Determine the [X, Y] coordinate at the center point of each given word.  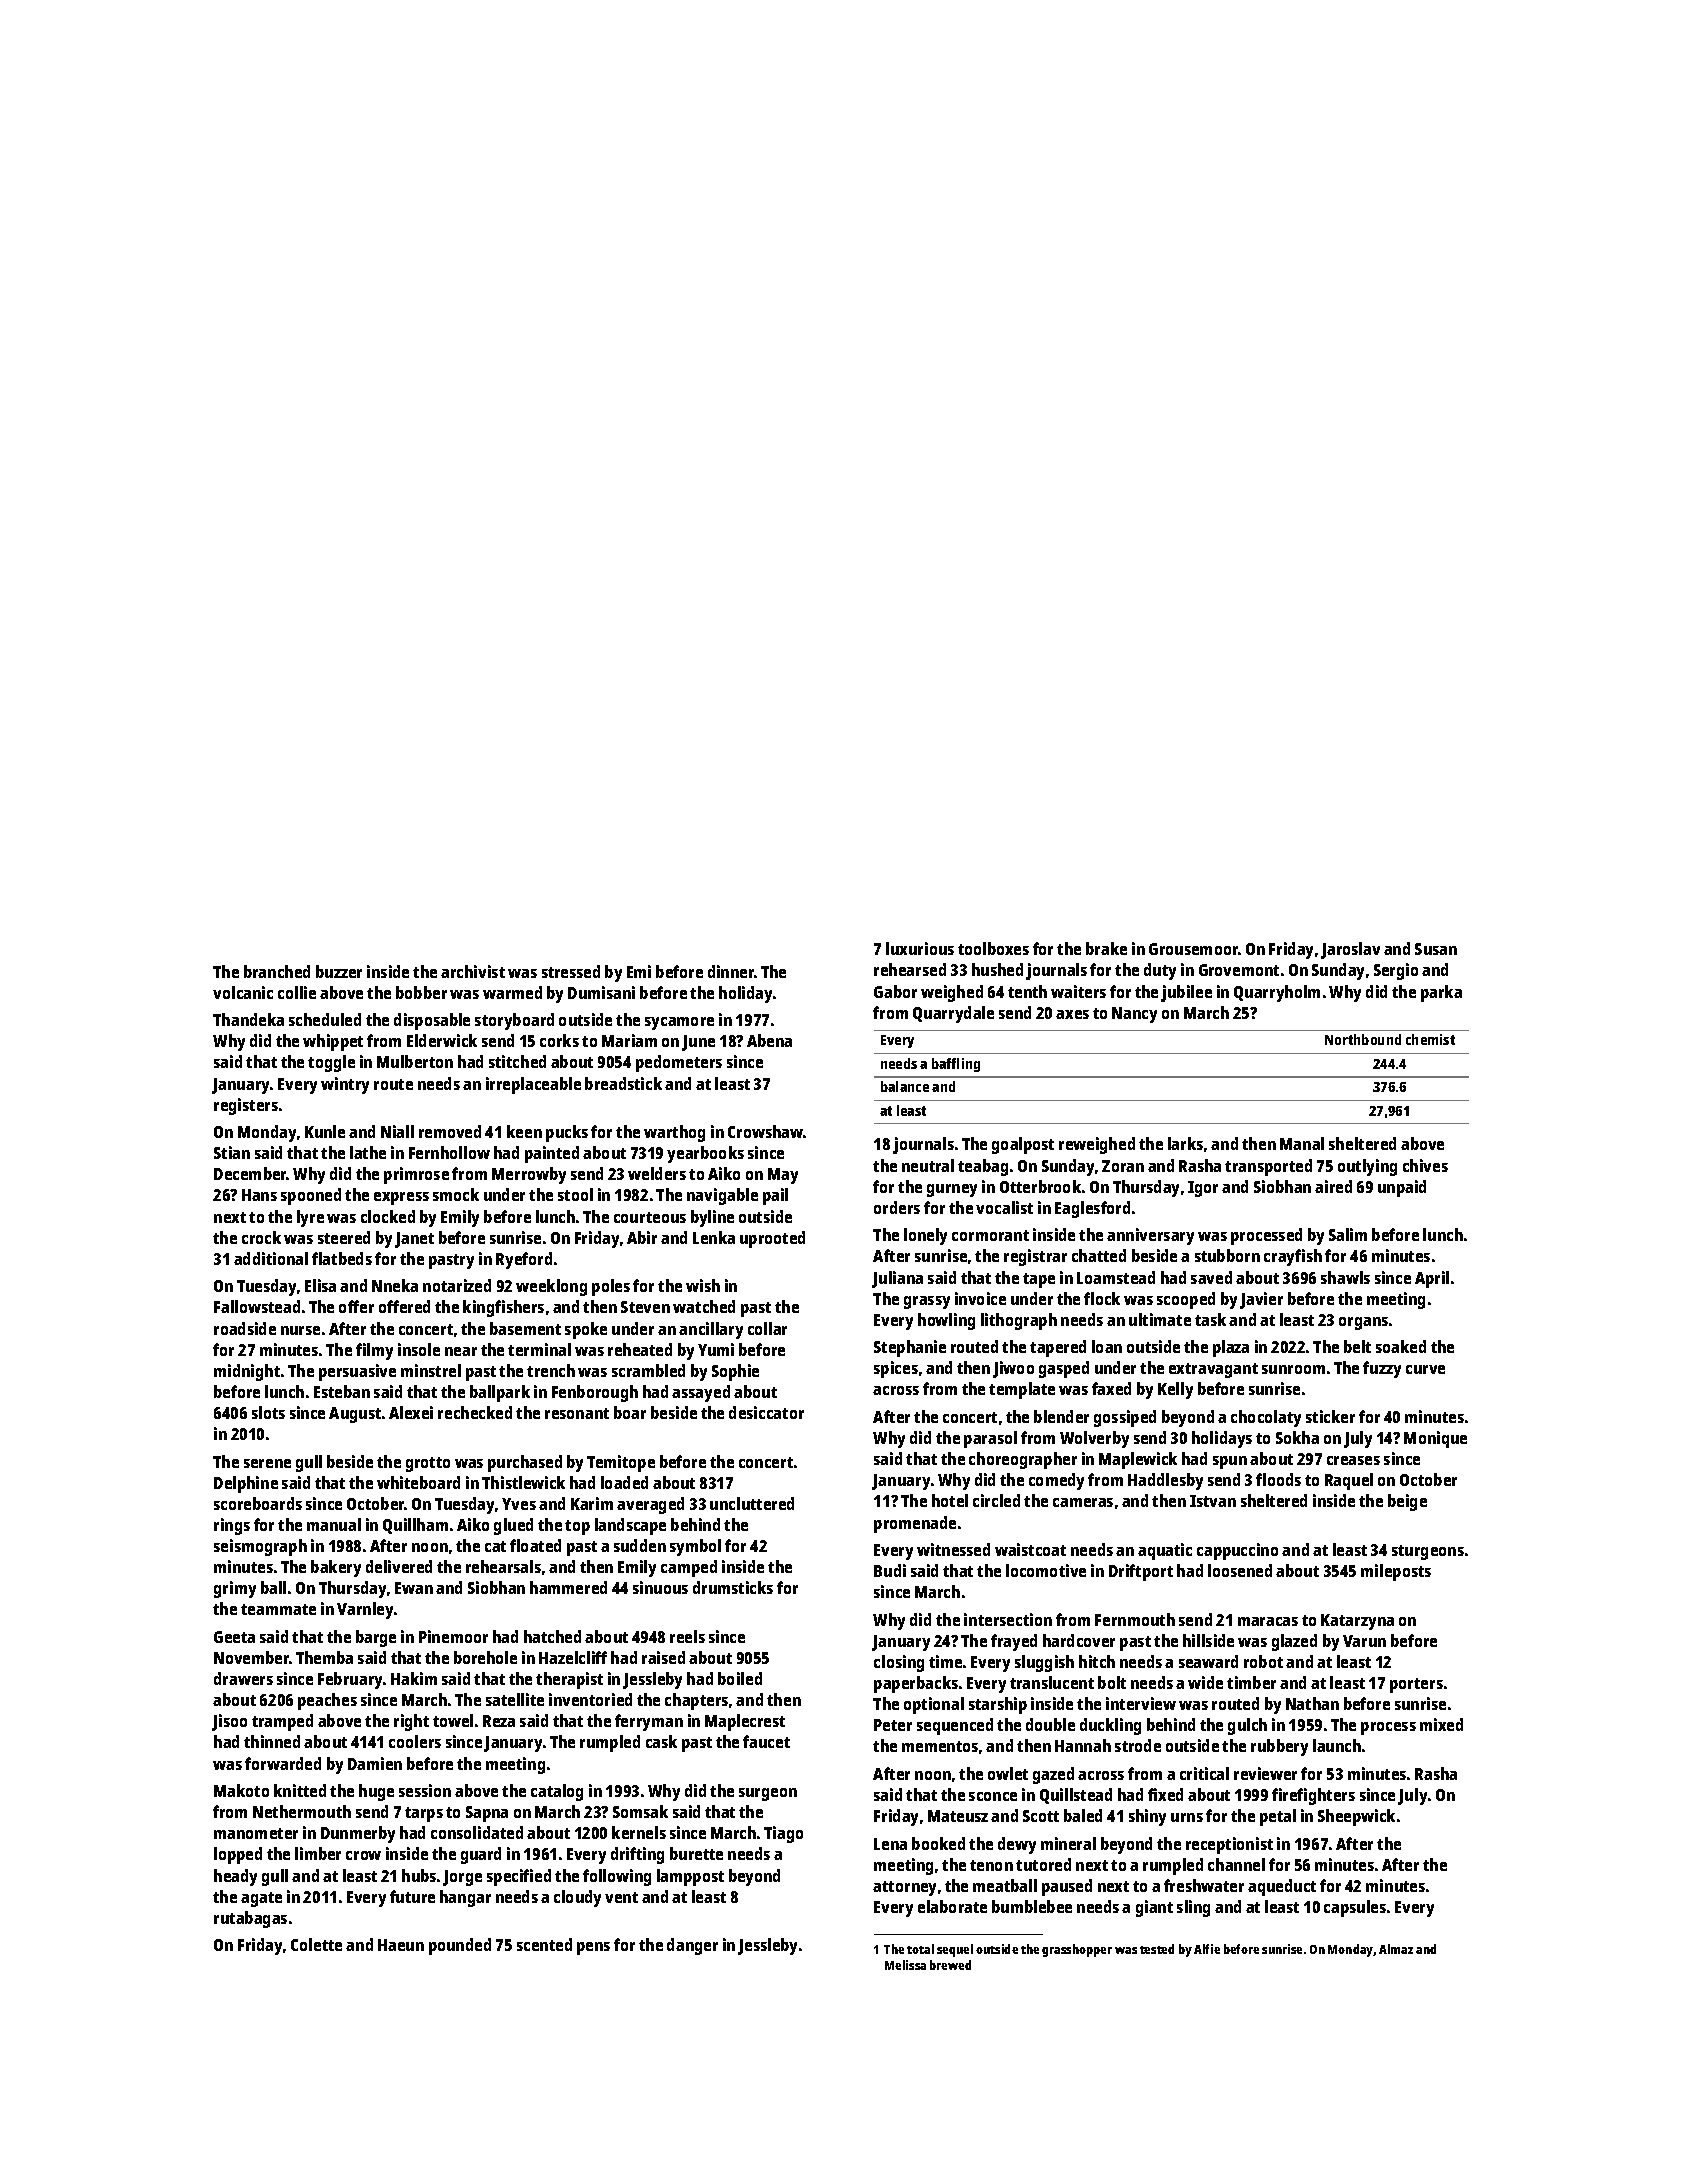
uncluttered [752, 1503]
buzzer [339, 971]
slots [268, 1412]
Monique [1435, 1439]
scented [544, 1944]
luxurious [920, 948]
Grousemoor [1193, 949]
